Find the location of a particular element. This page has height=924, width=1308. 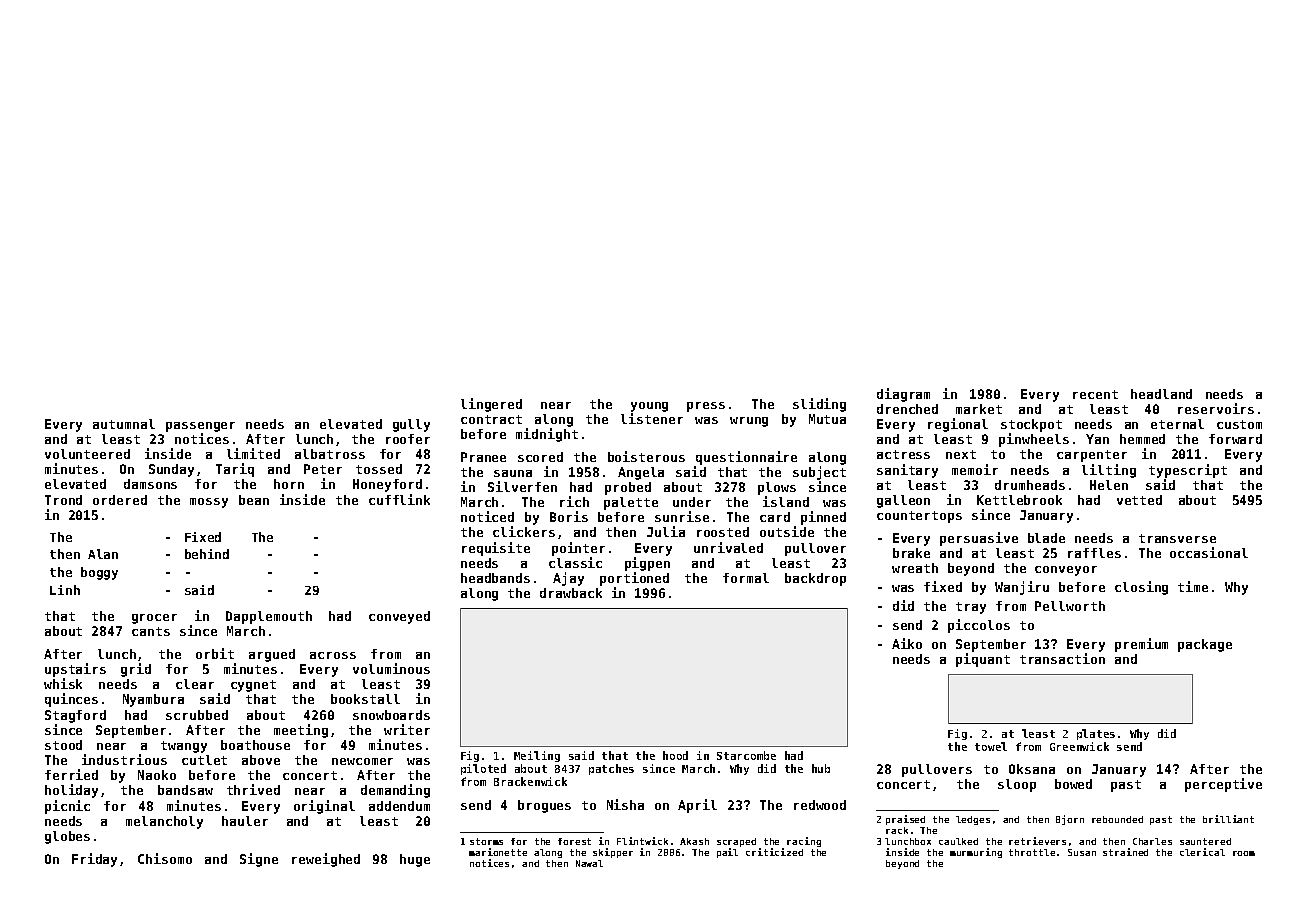

sloop is located at coordinates (1017, 785).
